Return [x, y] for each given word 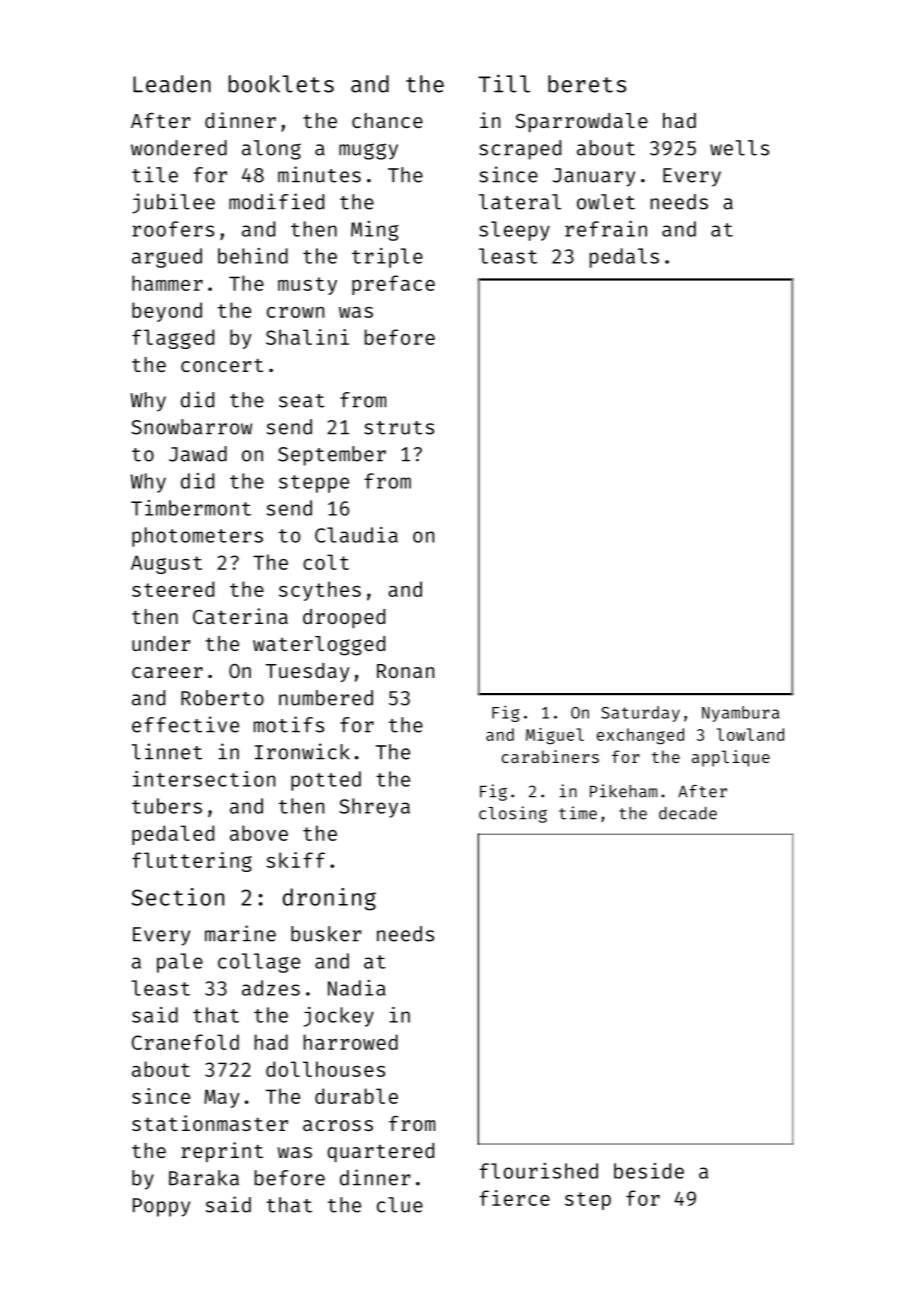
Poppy [161, 1207]
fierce [514, 1198]
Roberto [222, 698]
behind [253, 256]
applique [731, 758]
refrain [606, 229]
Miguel [555, 736]
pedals [624, 258]
